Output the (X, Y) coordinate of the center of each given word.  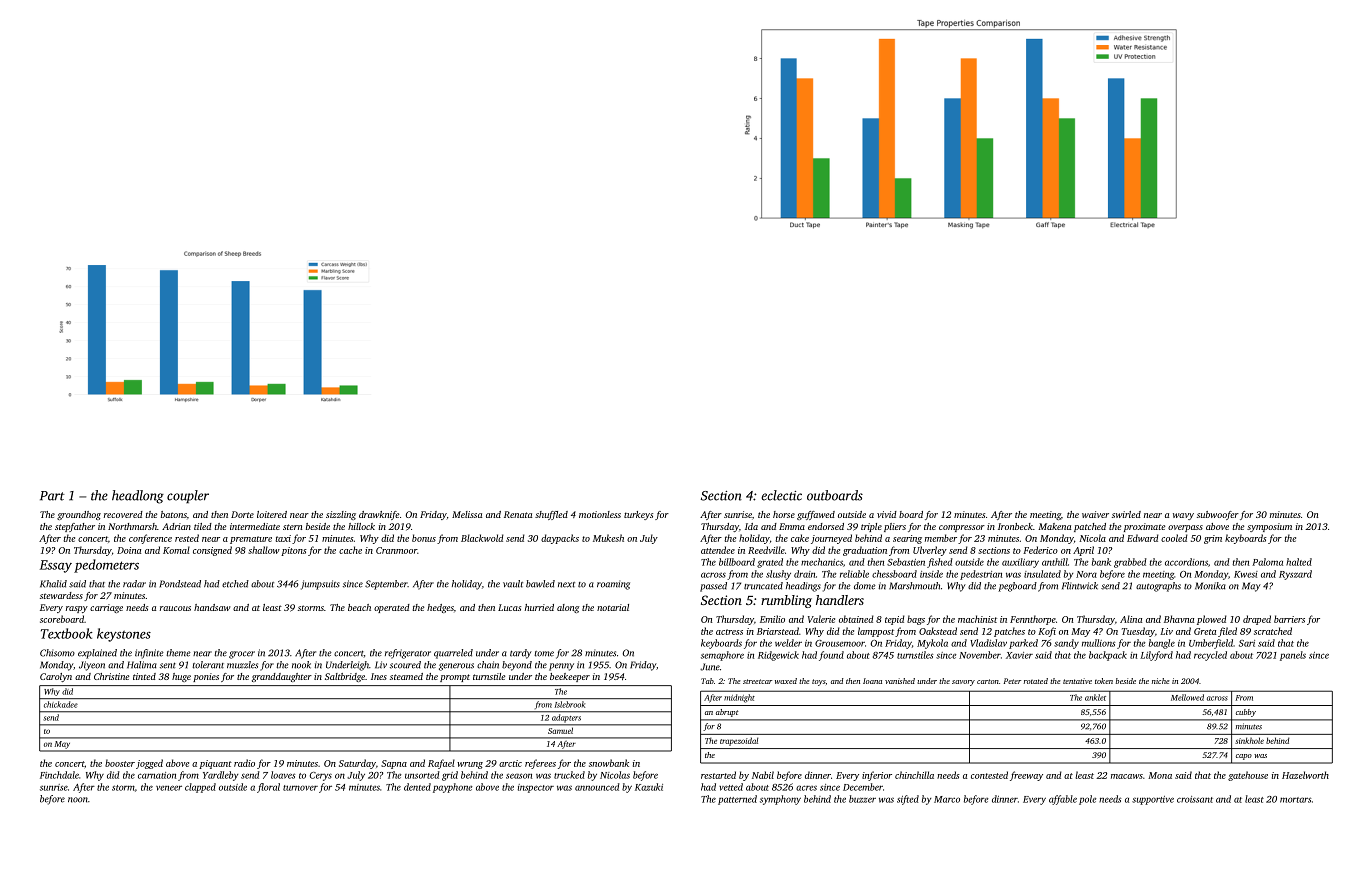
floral (268, 788)
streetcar (757, 681)
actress (729, 632)
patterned (737, 800)
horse (784, 514)
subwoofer (1218, 515)
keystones (124, 635)
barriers (1289, 619)
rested (187, 538)
